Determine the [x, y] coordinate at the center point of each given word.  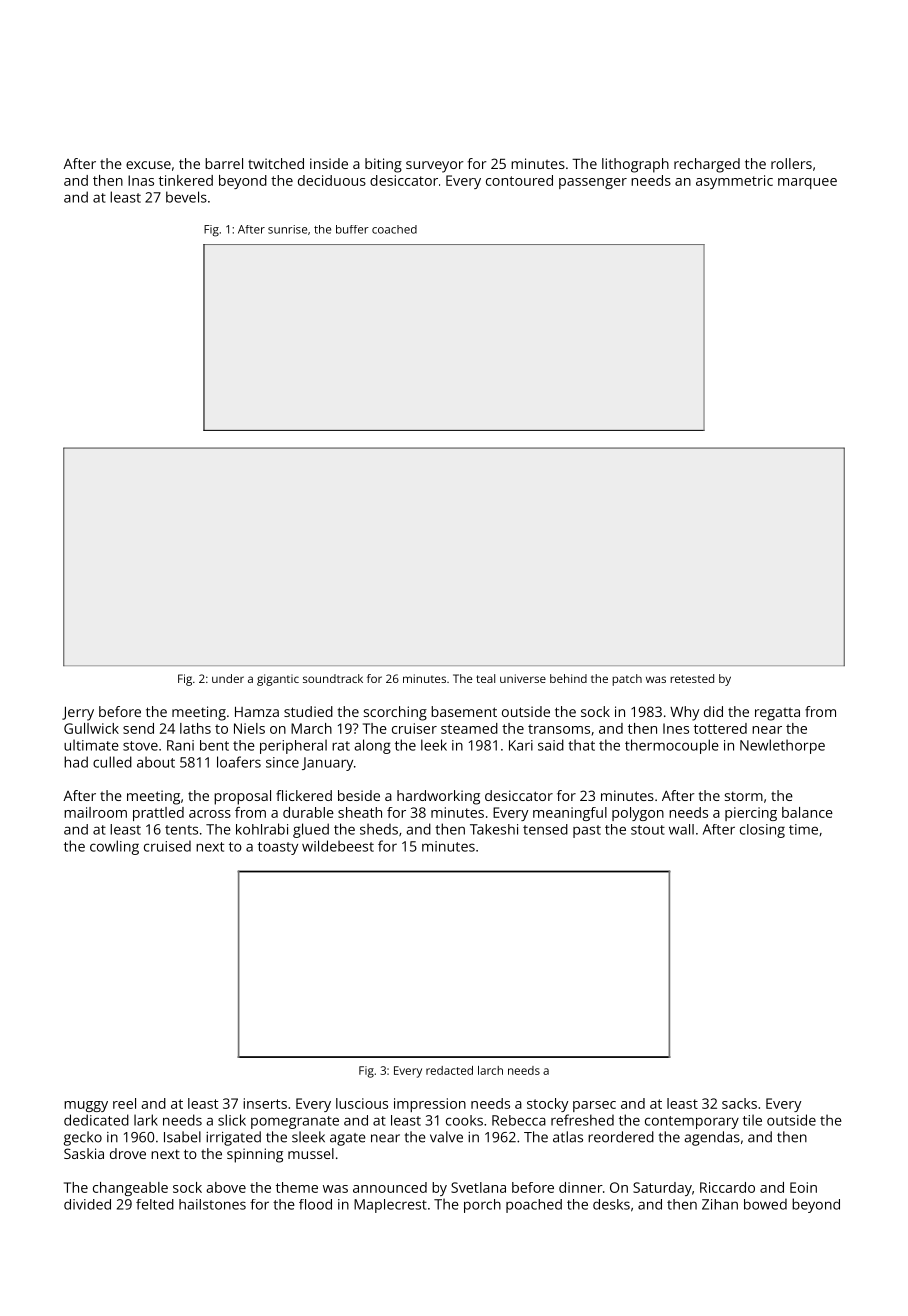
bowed [765, 1204]
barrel [224, 163]
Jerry [78, 713]
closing [762, 831]
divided [87, 1204]
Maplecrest [390, 1206]
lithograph [635, 165]
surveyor [435, 167]
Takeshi [494, 829]
